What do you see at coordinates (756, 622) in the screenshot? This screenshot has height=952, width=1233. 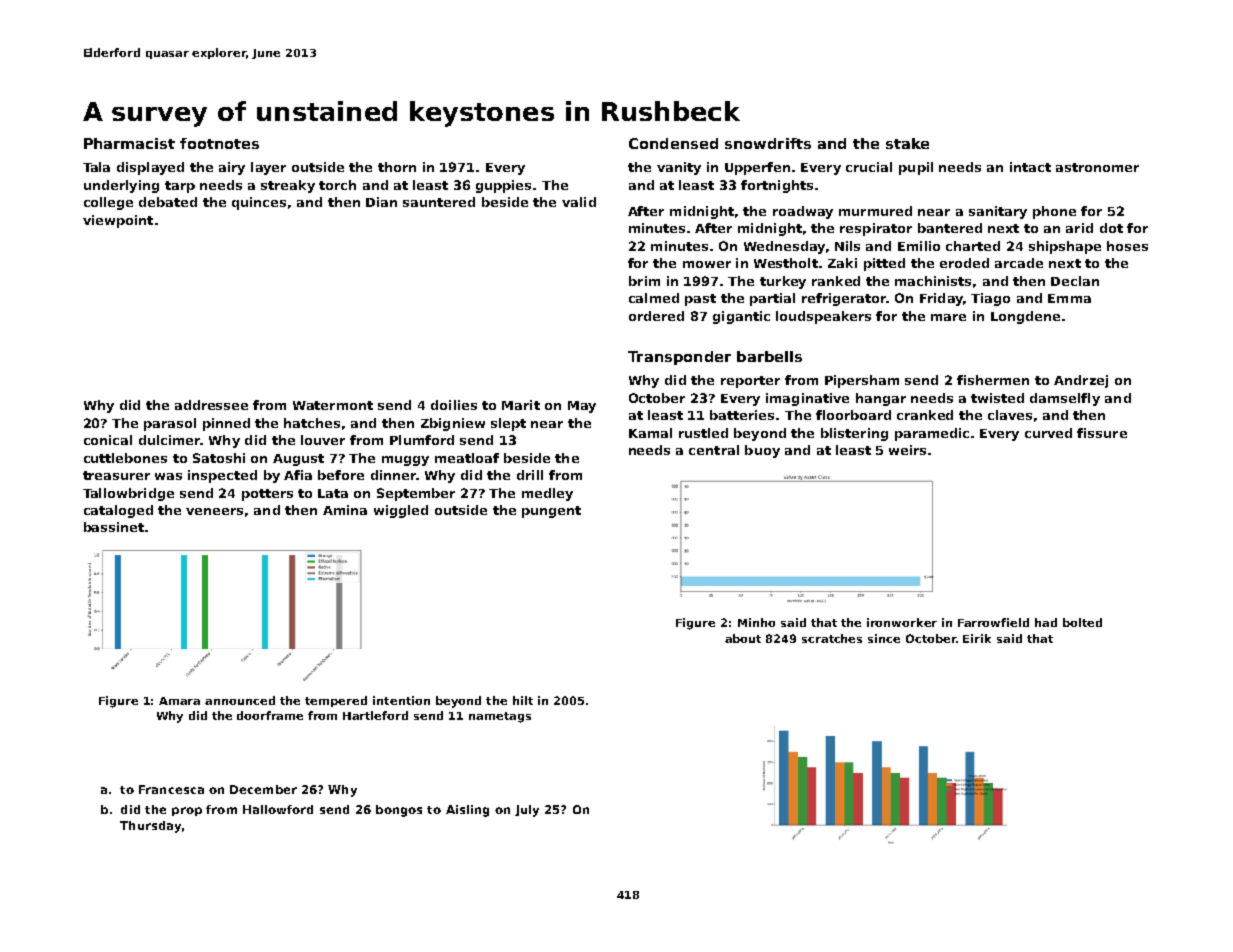 I see `Minho` at bounding box center [756, 622].
